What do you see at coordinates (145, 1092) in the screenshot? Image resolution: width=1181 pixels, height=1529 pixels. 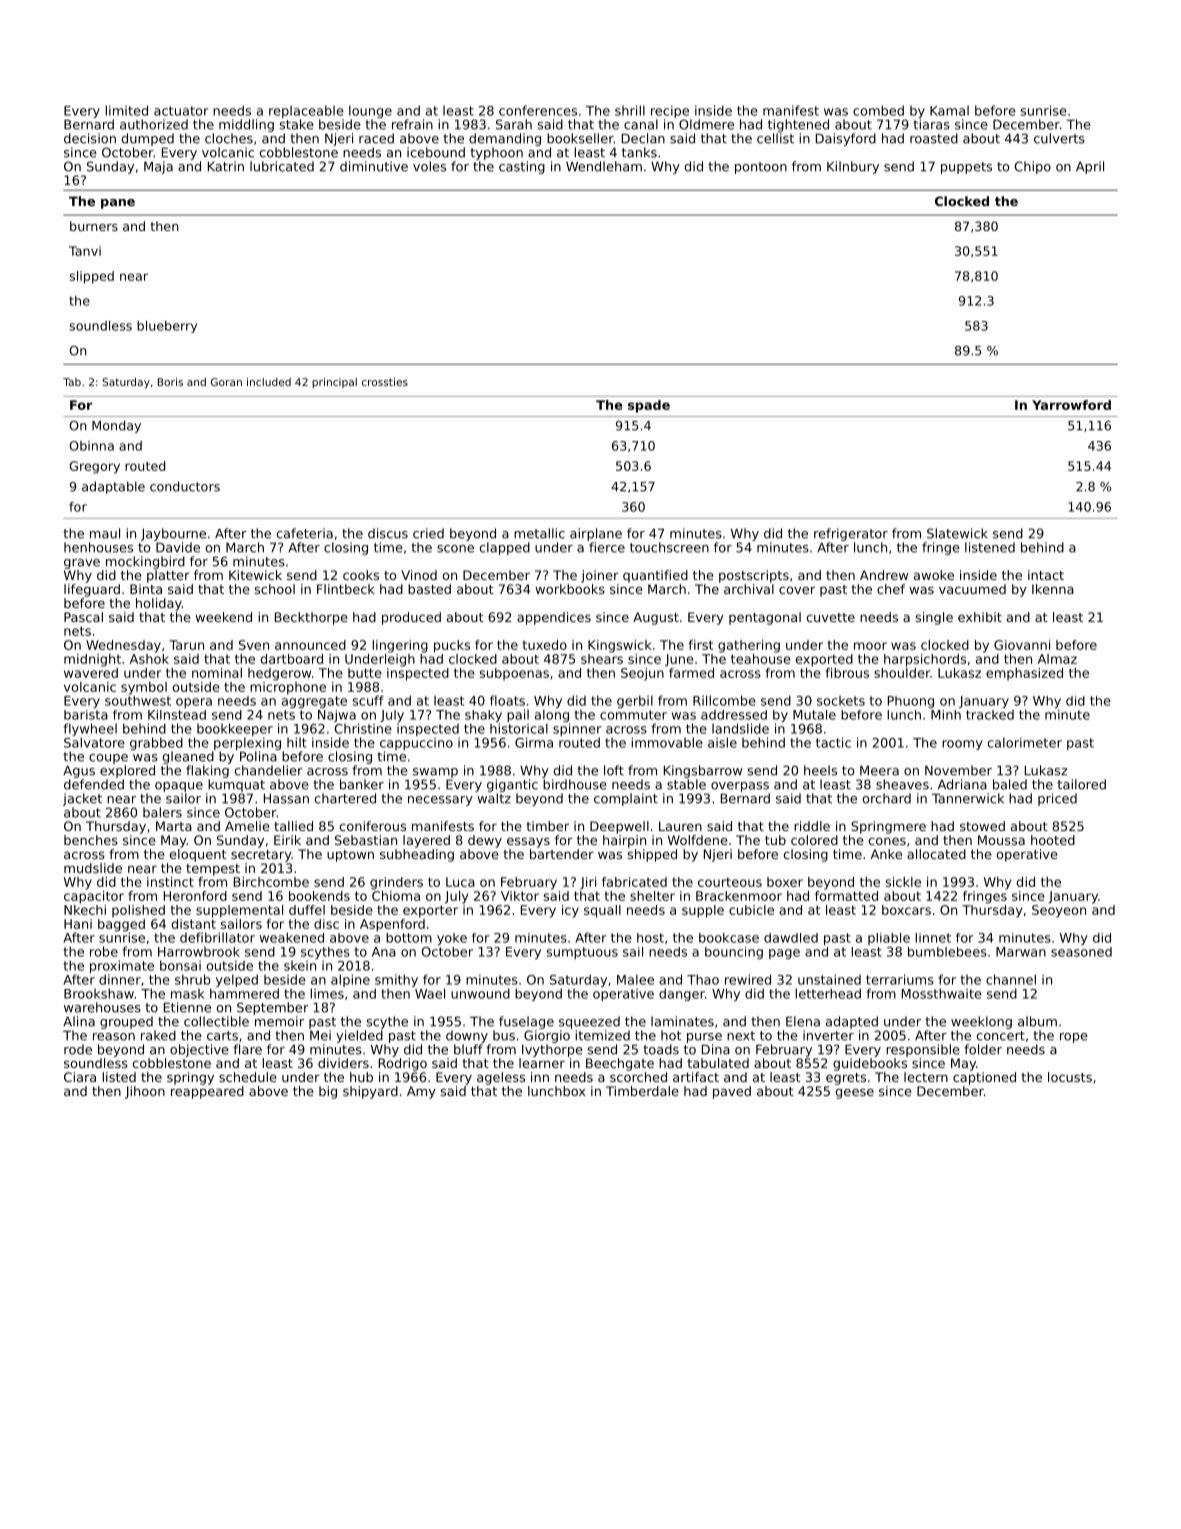 I see `Jihoon` at bounding box center [145, 1092].
